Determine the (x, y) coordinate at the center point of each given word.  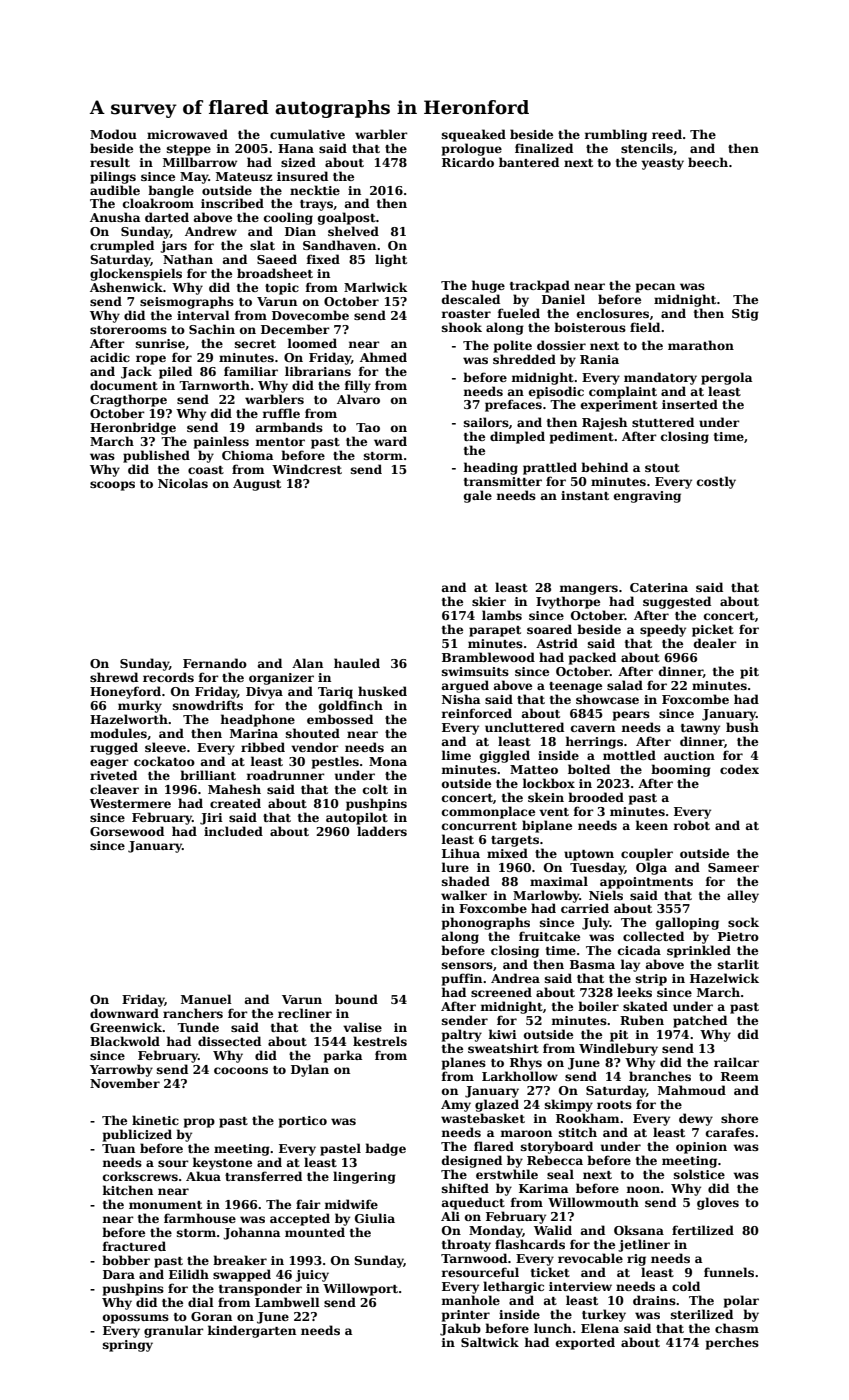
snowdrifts (208, 705)
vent (554, 812)
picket (713, 630)
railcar (736, 1062)
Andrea (515, 978)
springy (128, 1346)
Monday (496, 1231)
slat (262, 245)
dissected (229, 1041)
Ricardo (468, 162)
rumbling (616, 135)
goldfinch (351, 706)
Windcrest (307, 469)
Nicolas (183, 483)
